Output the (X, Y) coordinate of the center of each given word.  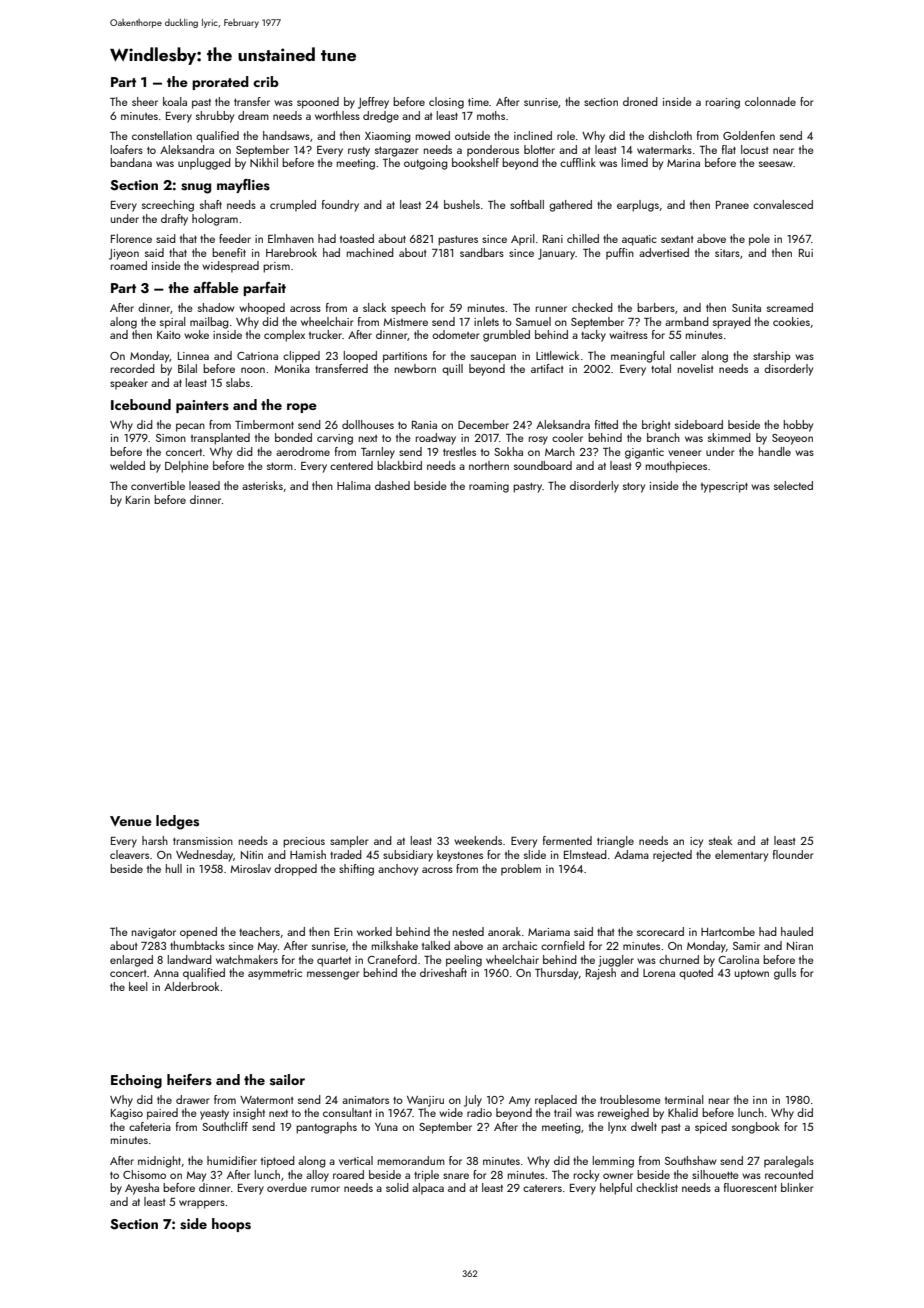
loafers (127, 149)
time (478, 102)
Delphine (187, 467)
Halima (354, 485)
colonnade (770, 101)
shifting (356, 870)
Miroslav (251, 868)
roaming (489, 487)
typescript (724, 487)
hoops (231, 1225)
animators (365, 1100)
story (634, 487)
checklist (657, 1187)
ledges (177, 822)
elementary (741, 856)
